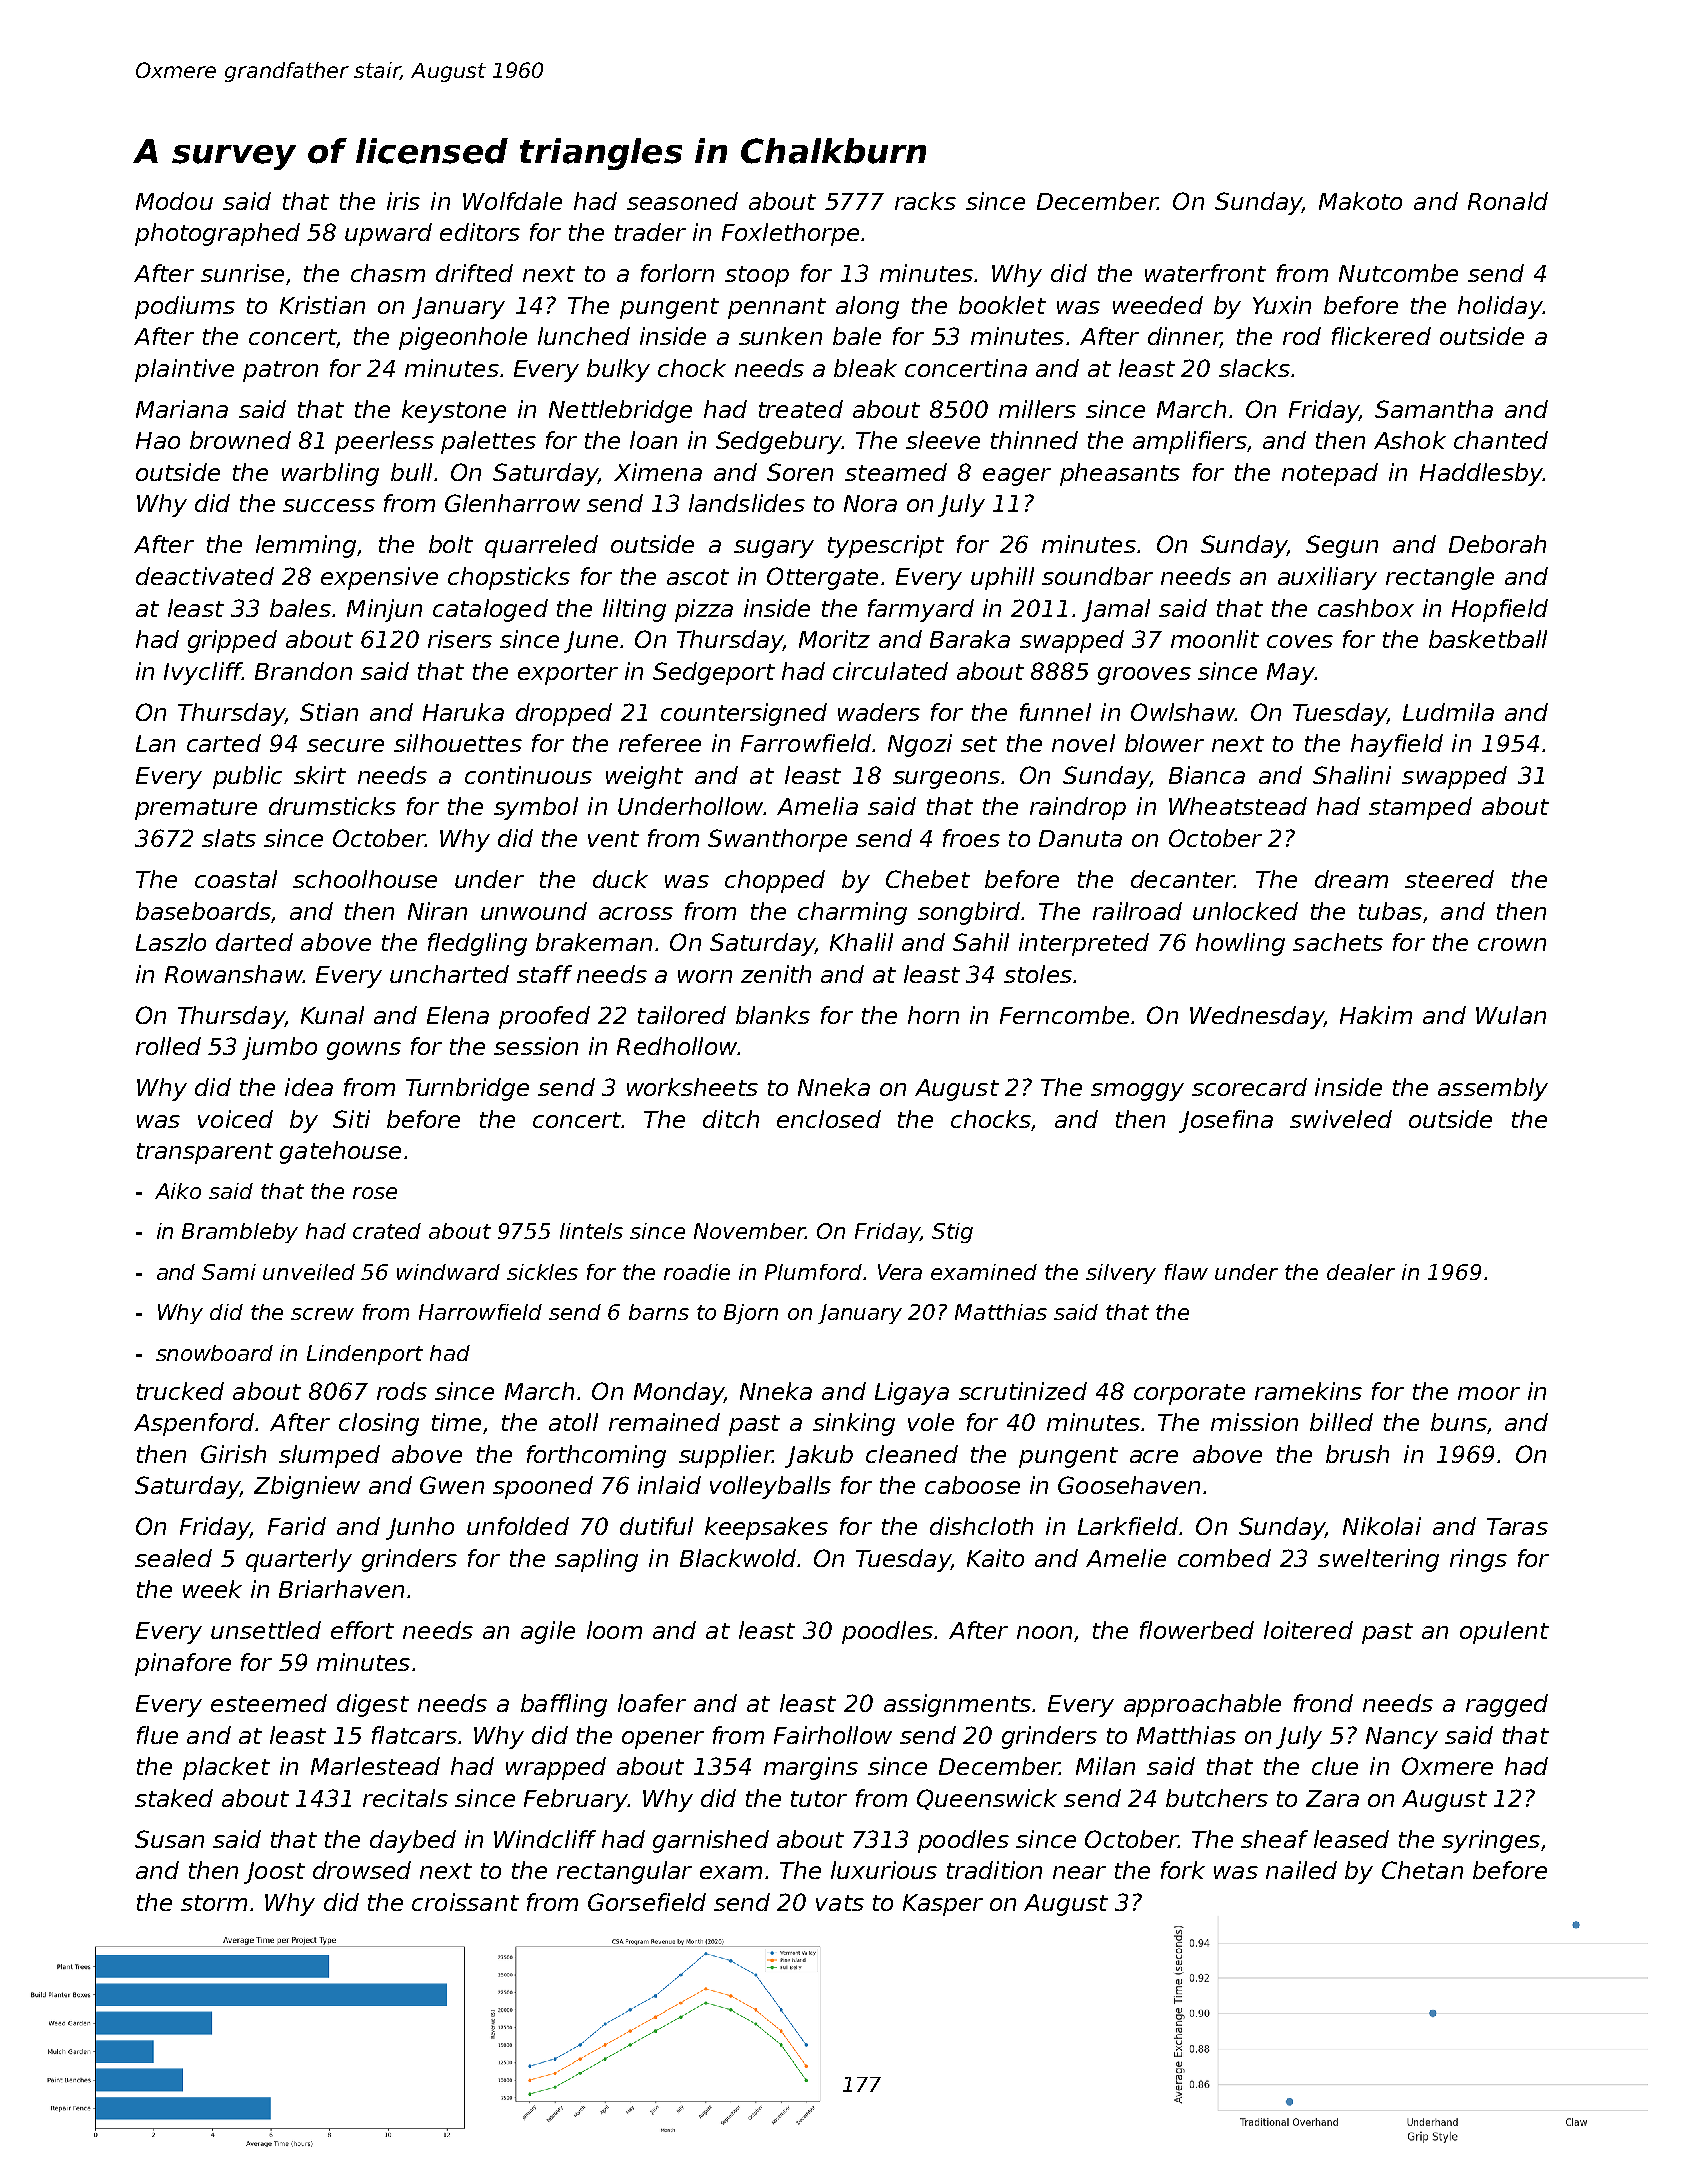 The width and height of the screenshot is (1683, 2178). Describe the element at coordinates (1360, 201) in the screenshot. I see `Makoto` at that location.
